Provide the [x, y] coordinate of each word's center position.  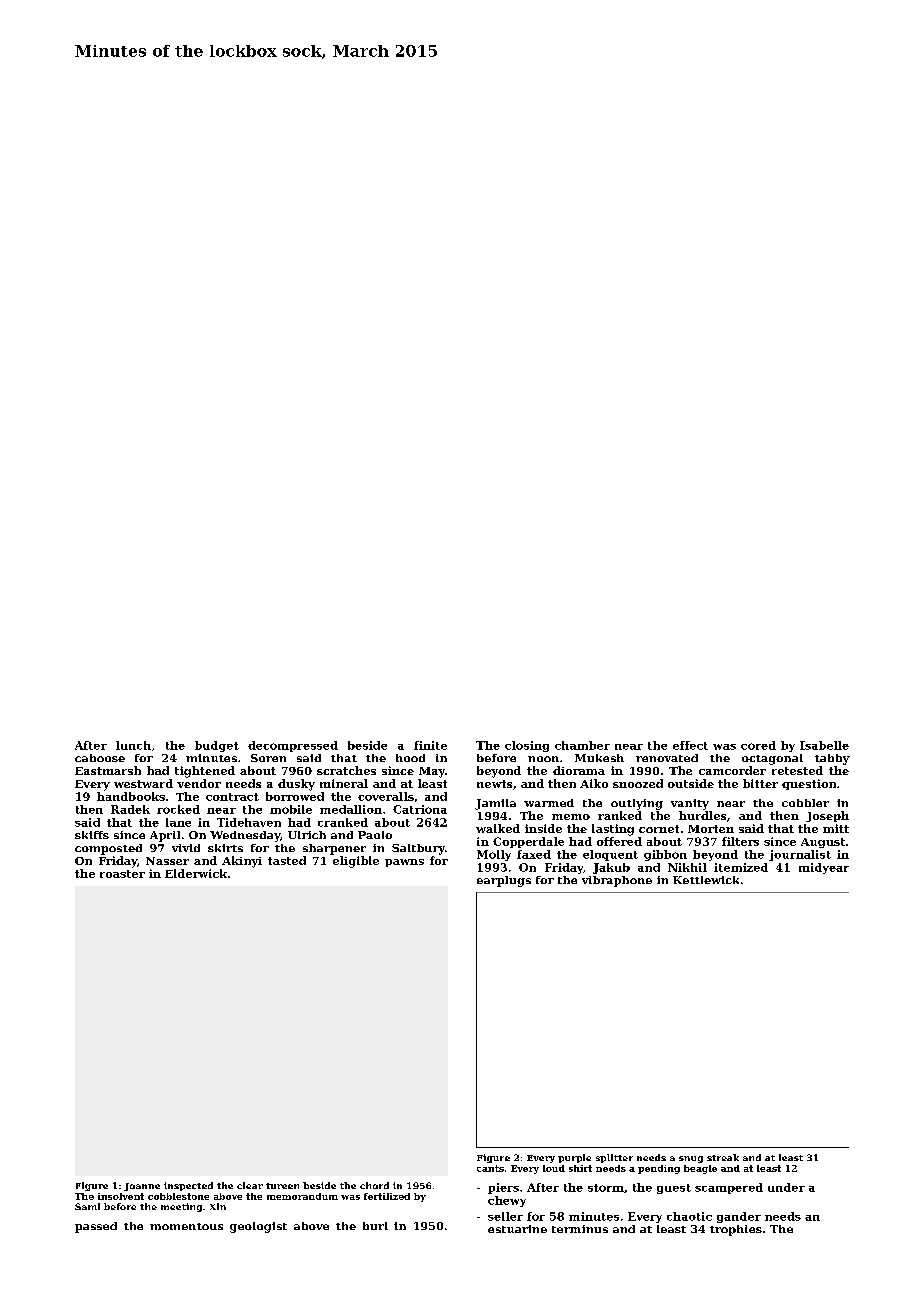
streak [723, 1157]
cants [490, 1168]
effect [690, 745]
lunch [133, 745]
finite [430, 745]
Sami [87, 1206]
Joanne [142, 1187]
